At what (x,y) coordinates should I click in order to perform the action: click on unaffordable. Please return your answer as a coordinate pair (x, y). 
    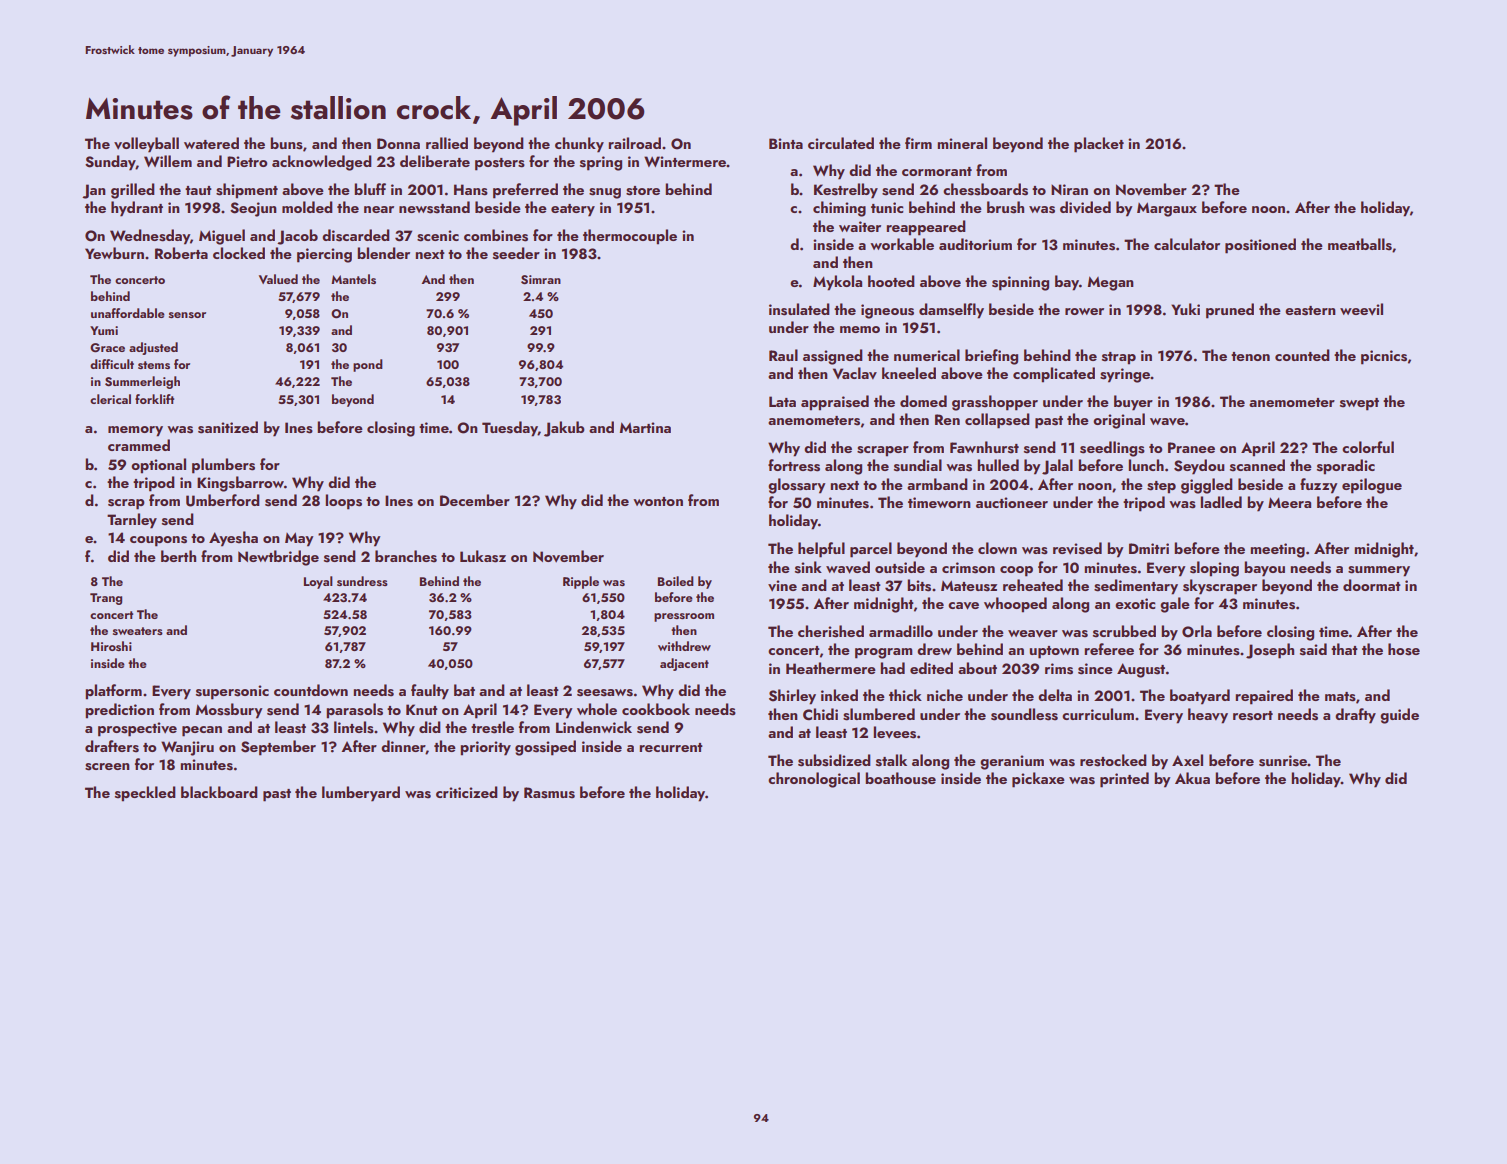
    Looking at the image, I should click on (128, 313).
